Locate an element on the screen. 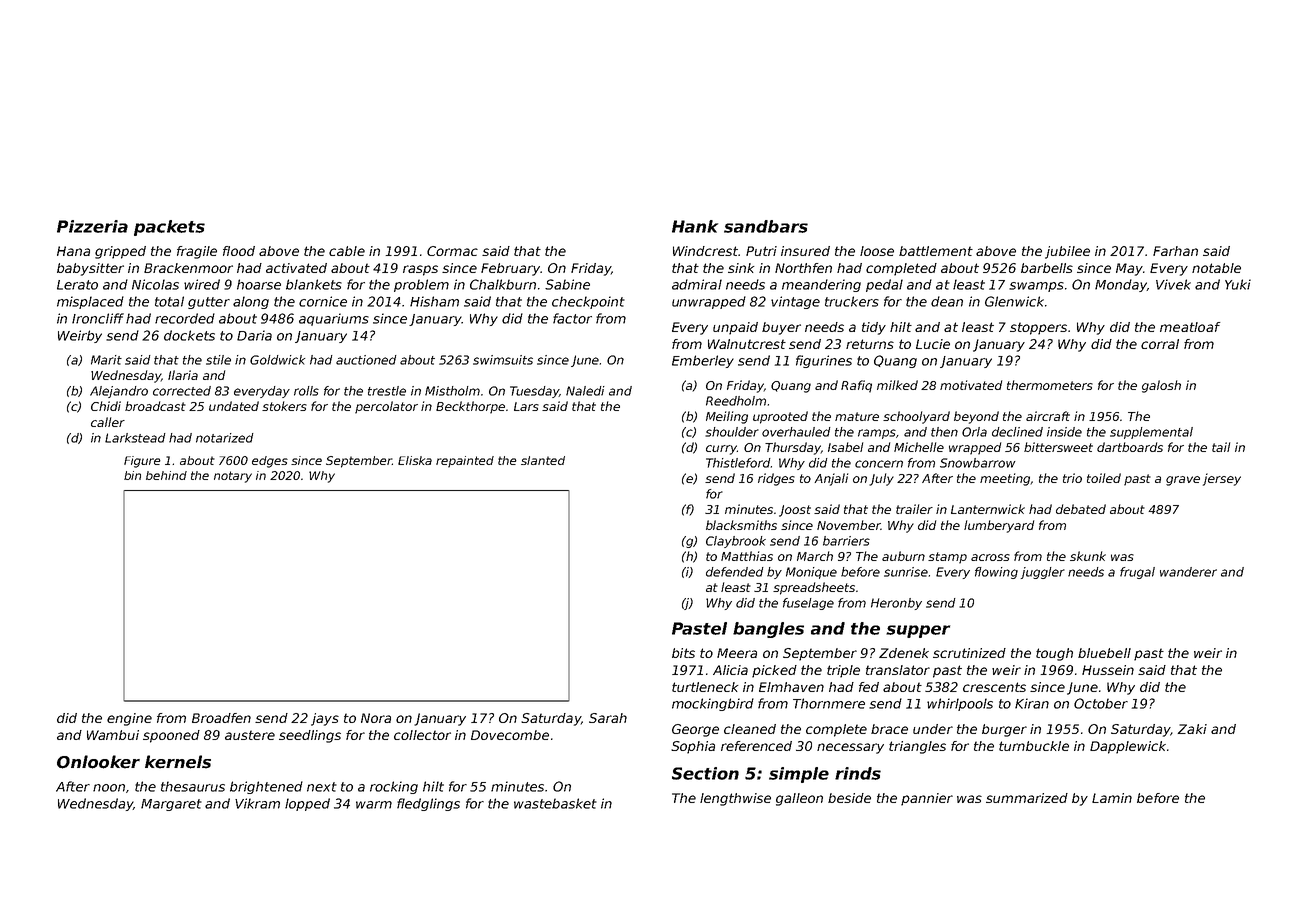  toiled is located at coordinates (1104, 478).
